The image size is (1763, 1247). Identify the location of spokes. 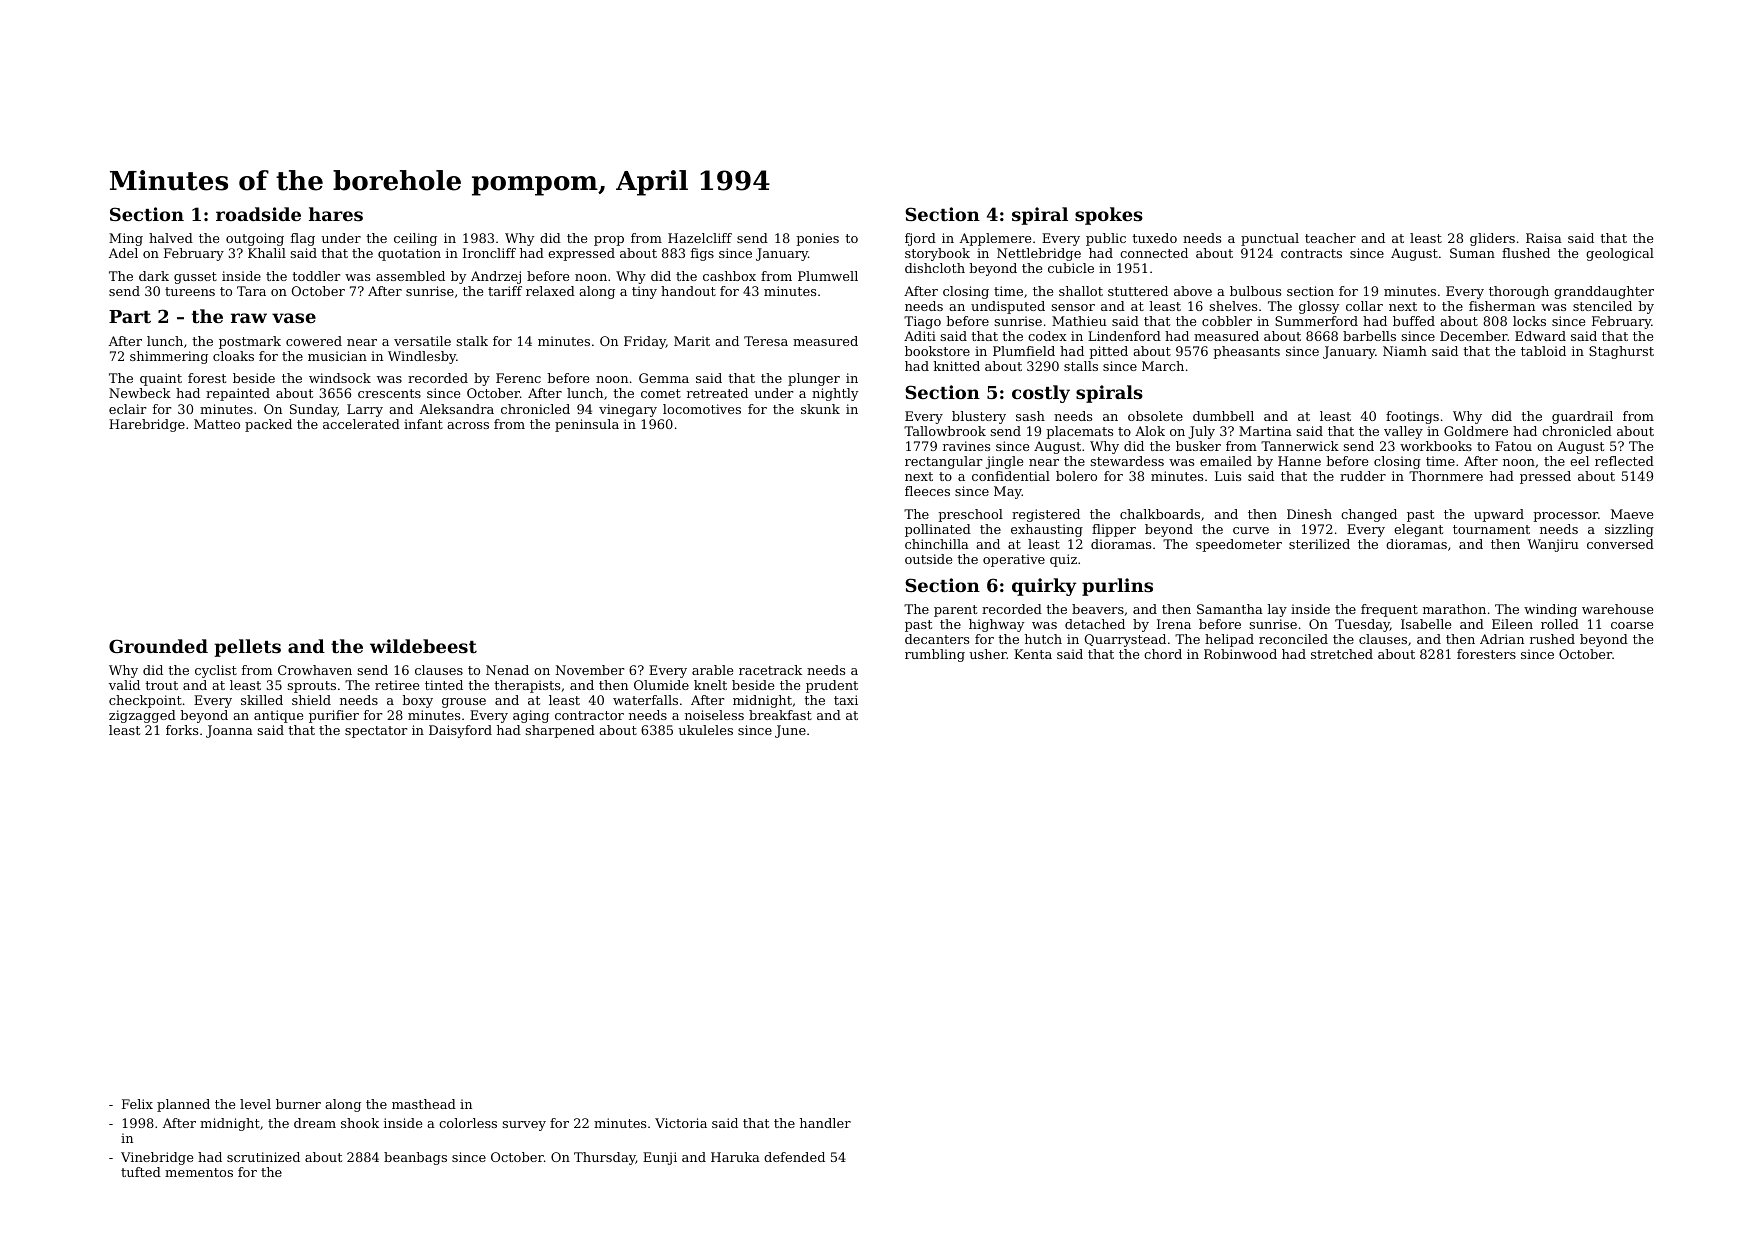
(1109, 216).
